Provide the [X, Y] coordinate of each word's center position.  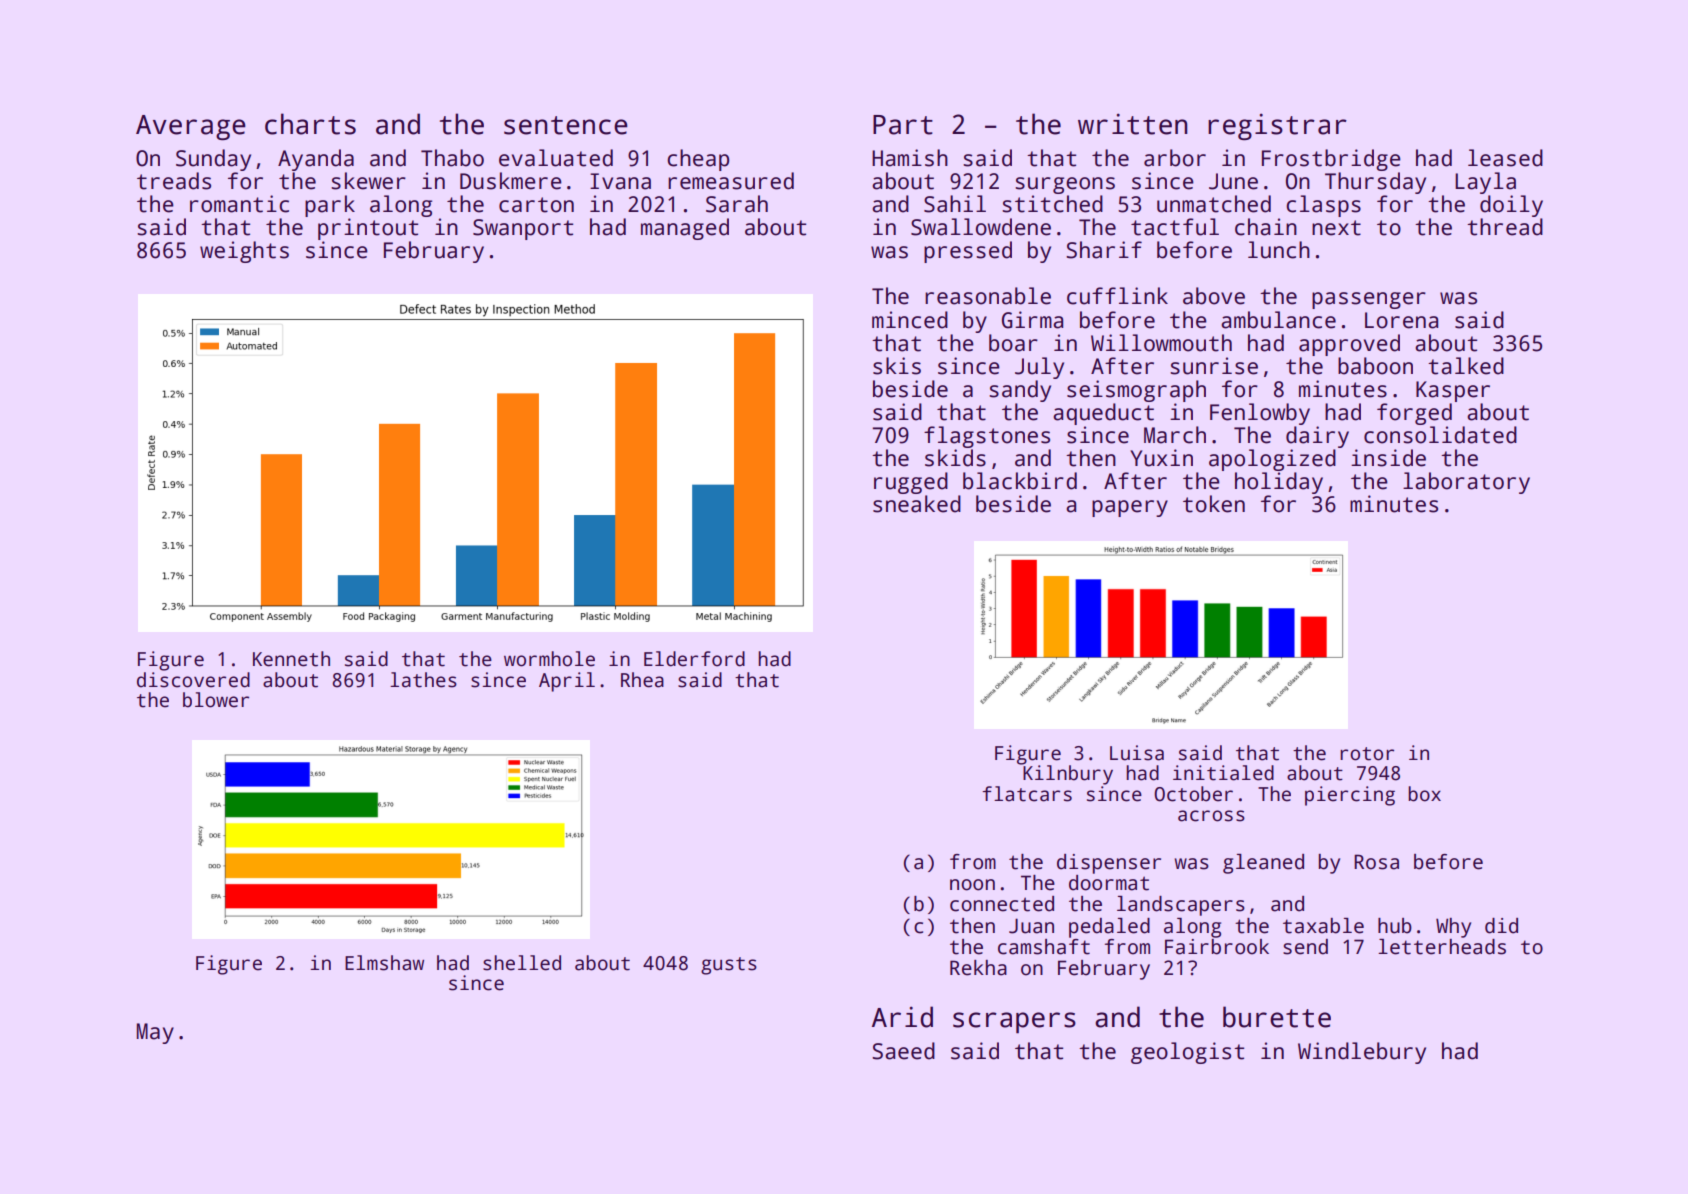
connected [1002, 904]
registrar [1277, 126]
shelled [522, 963]
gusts [729, 966]
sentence [566, 125]
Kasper [1453, 391]
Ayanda [316, 160]
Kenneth [291, 659]
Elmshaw [384, 963]
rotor [1367, 754]
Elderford [694, 659]
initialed [1223, 773]
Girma [1032, 320]
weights [244, 252]
